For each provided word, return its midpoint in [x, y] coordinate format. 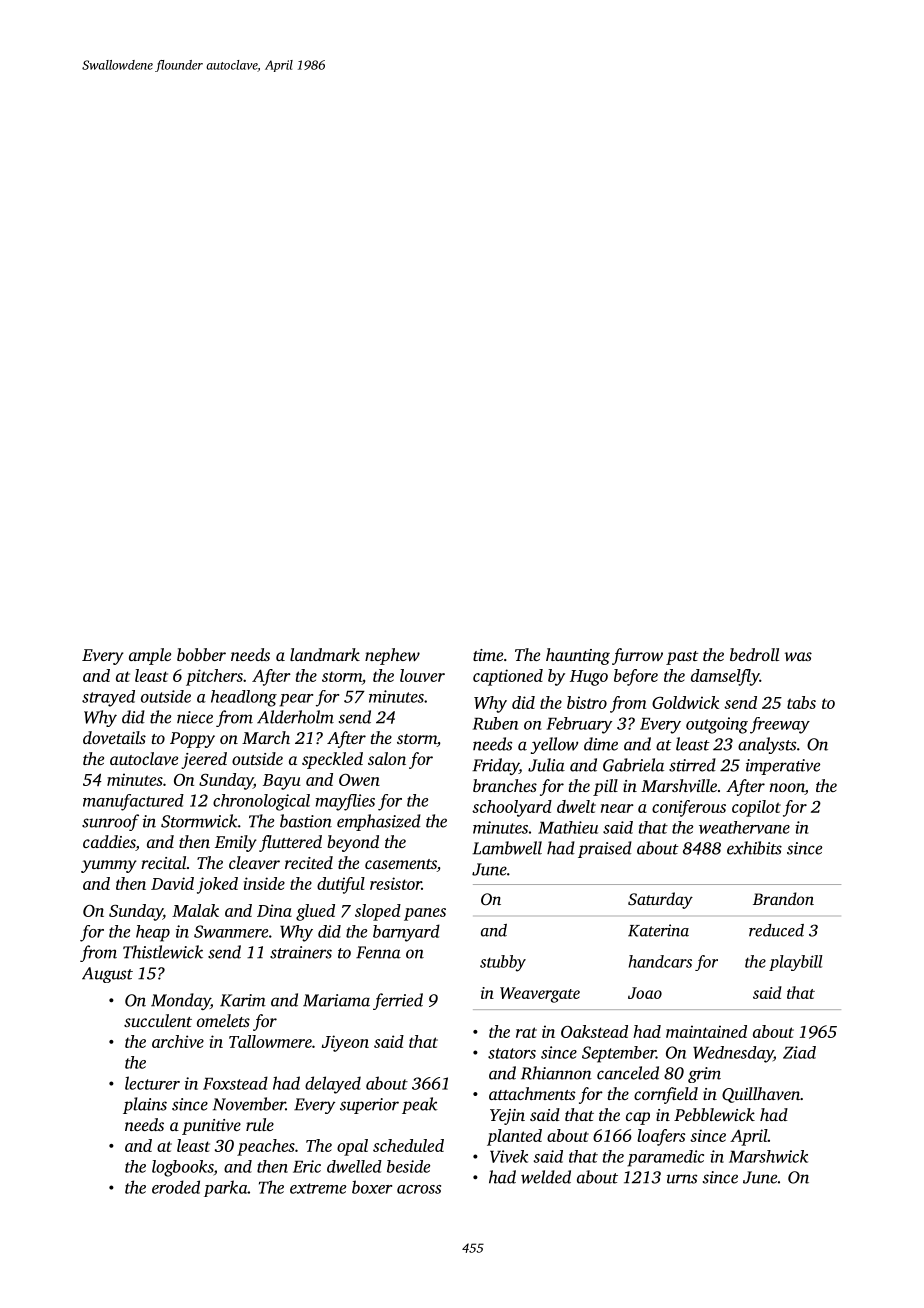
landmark [325, 654]
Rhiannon [556, 1073]
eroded [176, 1187]
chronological [261, 802]
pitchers [214, 677]
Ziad [799, 1052]
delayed [333, 1085]
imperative [783, 767]
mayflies [345, 802]
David [172, 883]
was [798, 656]
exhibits [754, 848]
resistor [396, 883]
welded [546, 1177]
